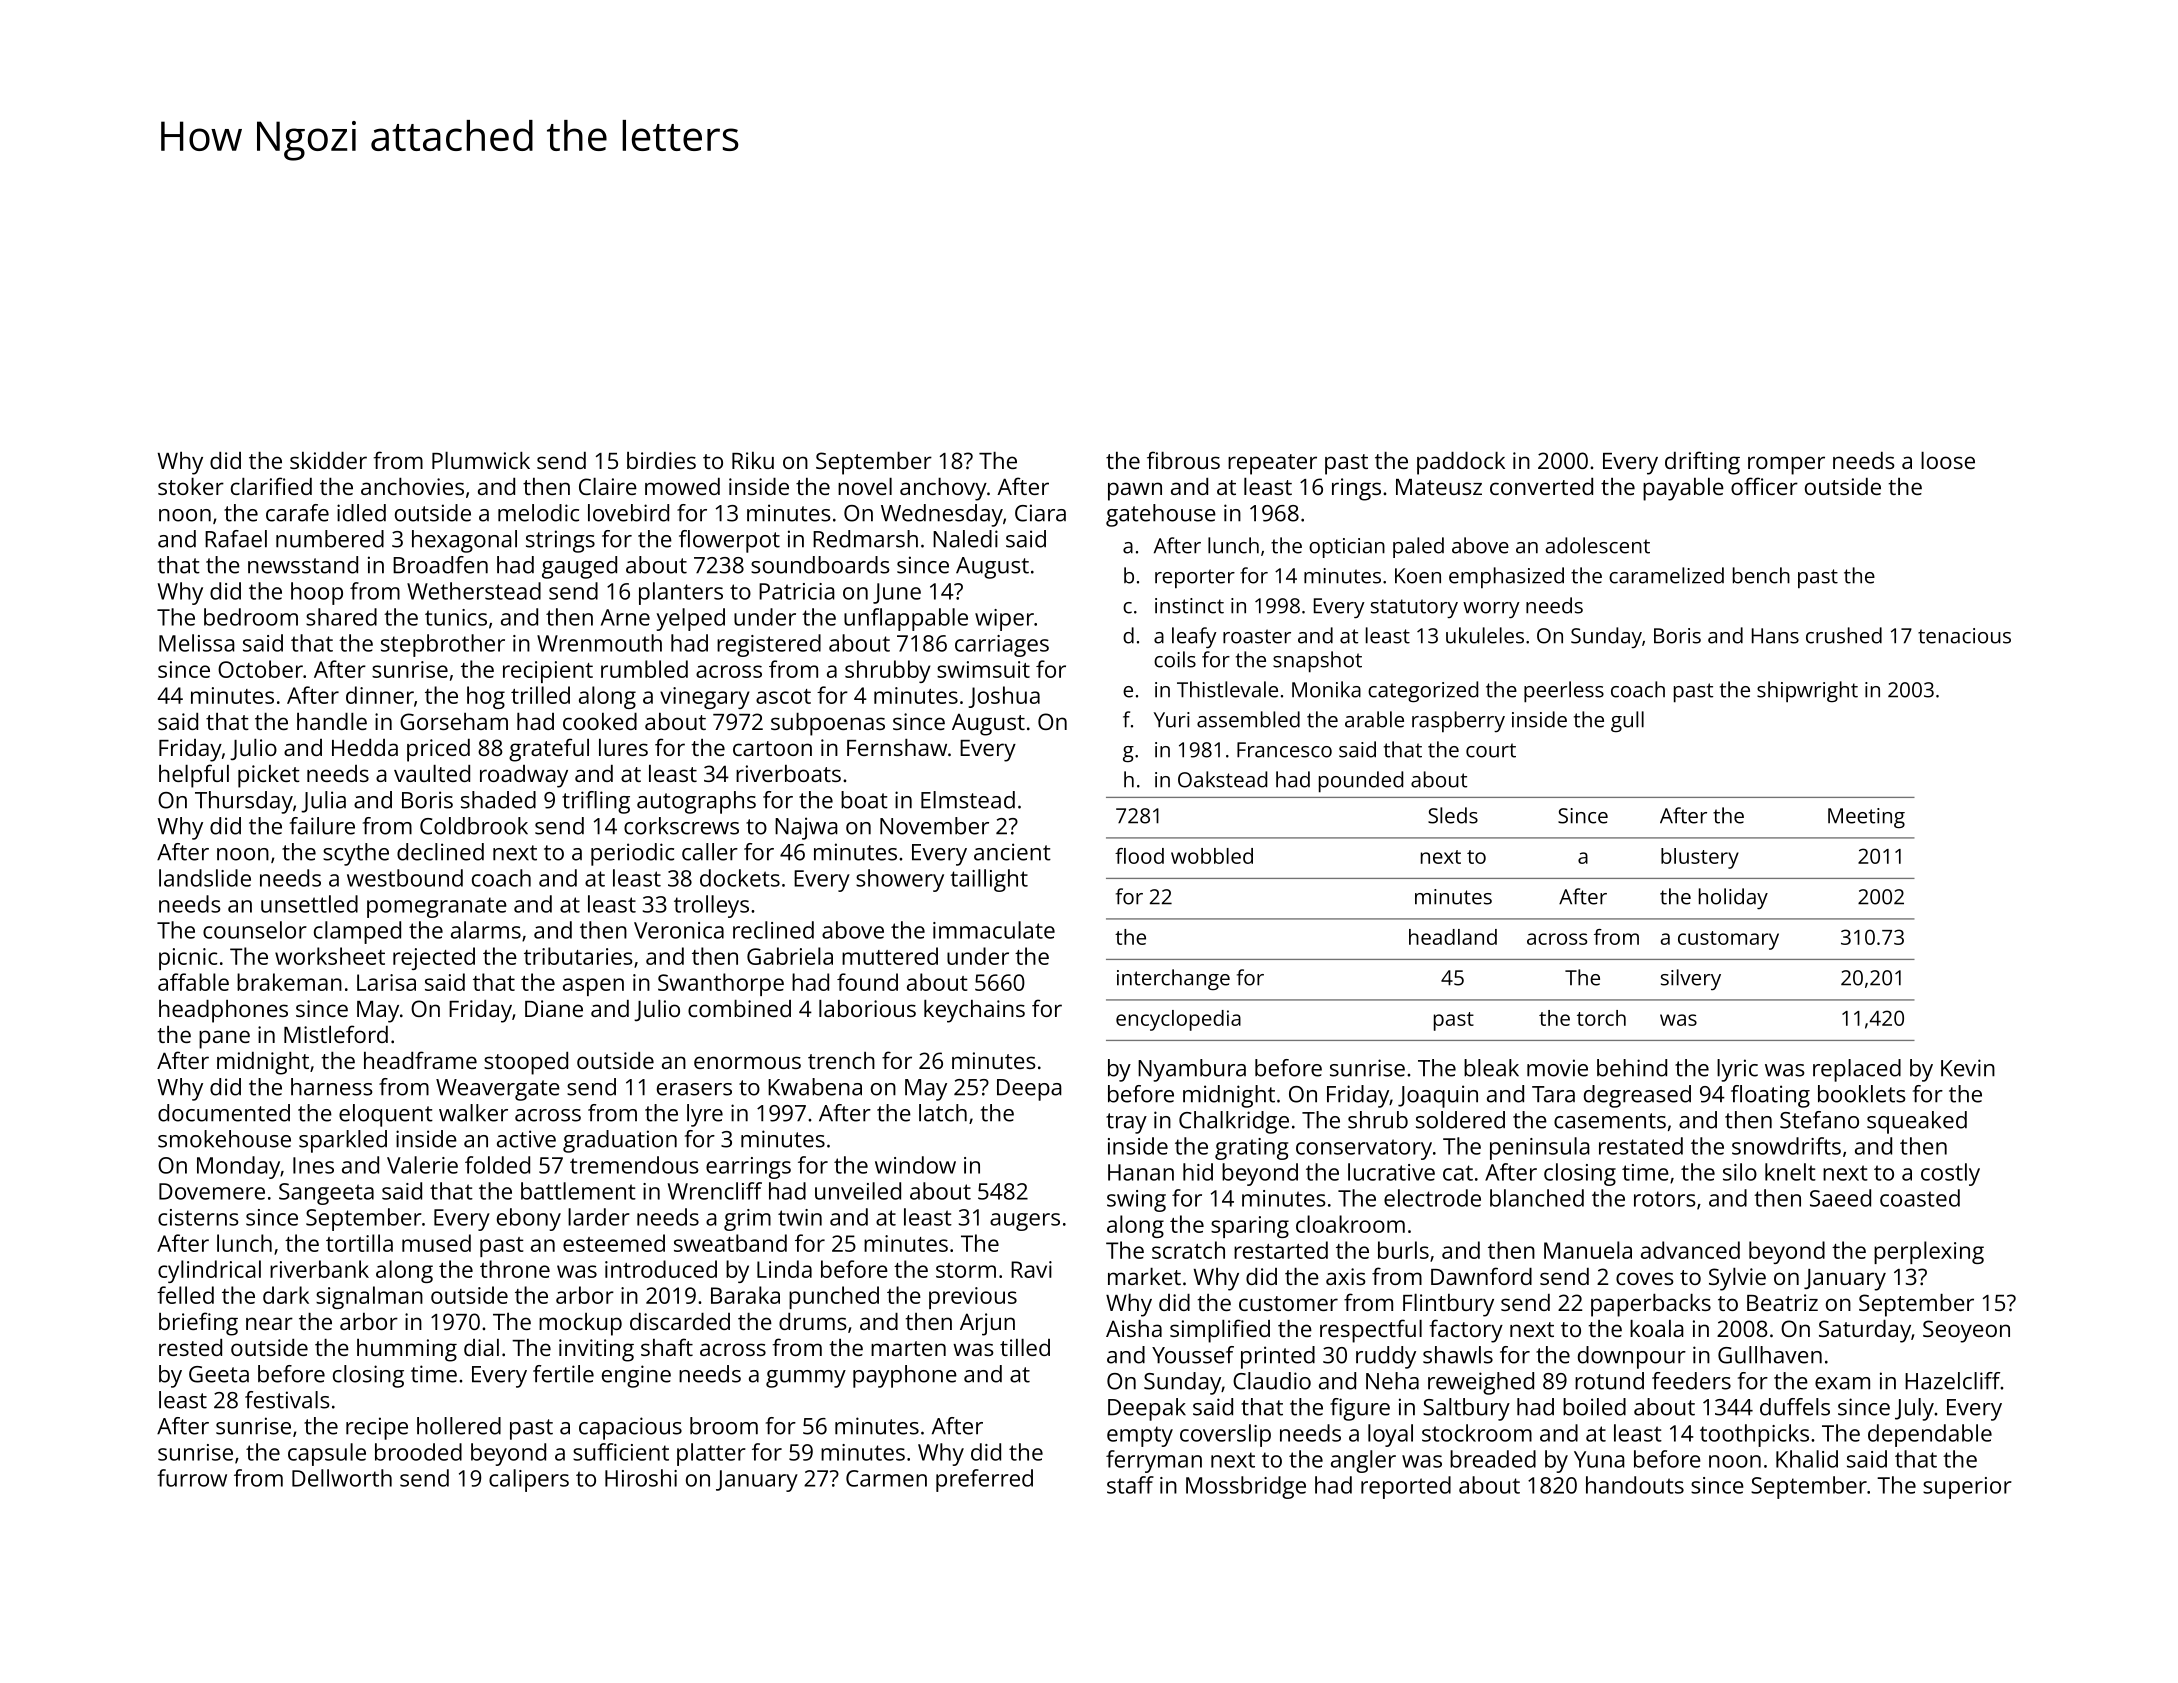  I want to click on pane, so click(224, 1039).
